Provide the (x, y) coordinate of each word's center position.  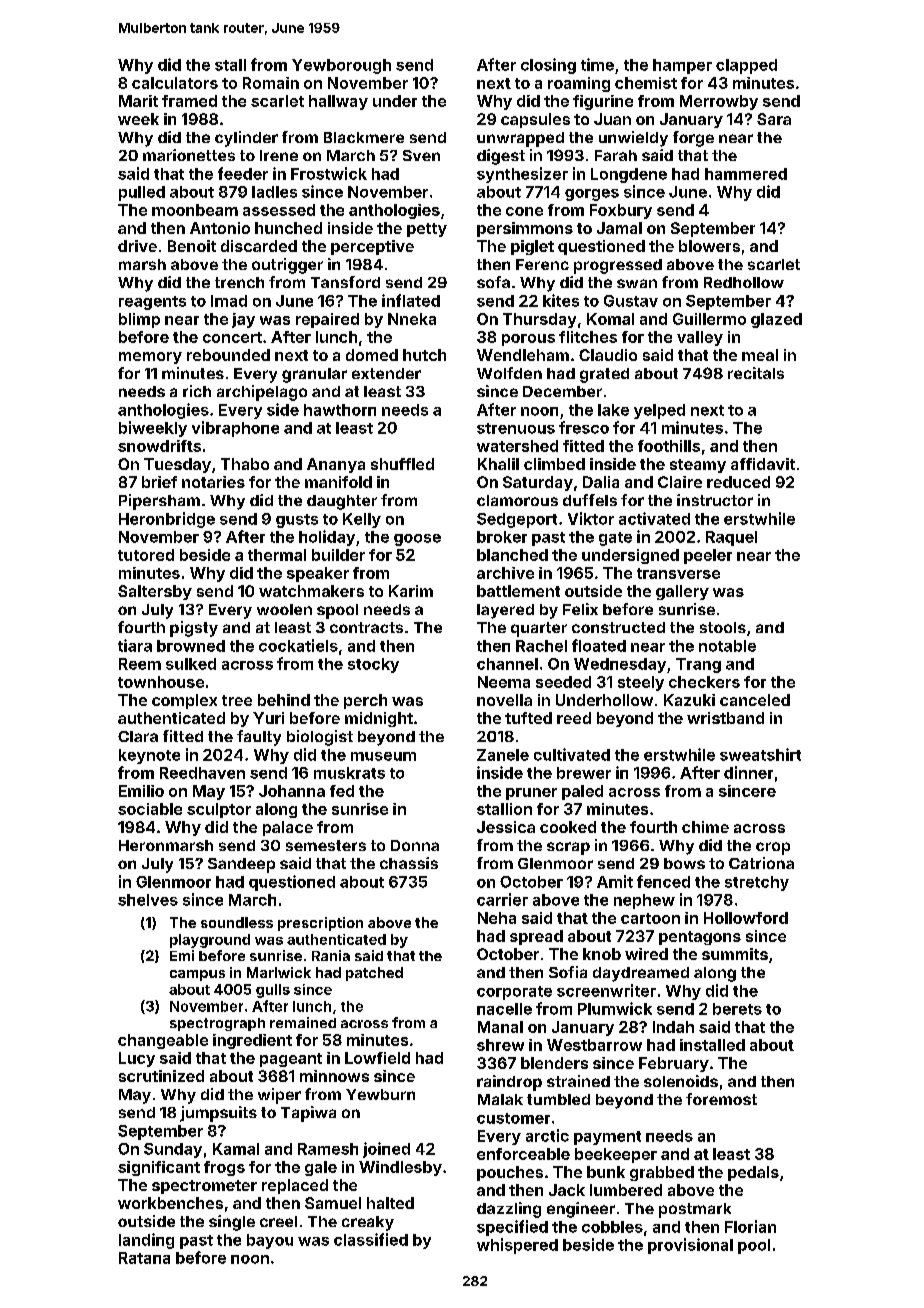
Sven (421, 155)
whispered (517, 1246)
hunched (288, 228)
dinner (748, 772)
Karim (411, 591)
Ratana (144, 1258)
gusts (297, 521)
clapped (746, 66)
